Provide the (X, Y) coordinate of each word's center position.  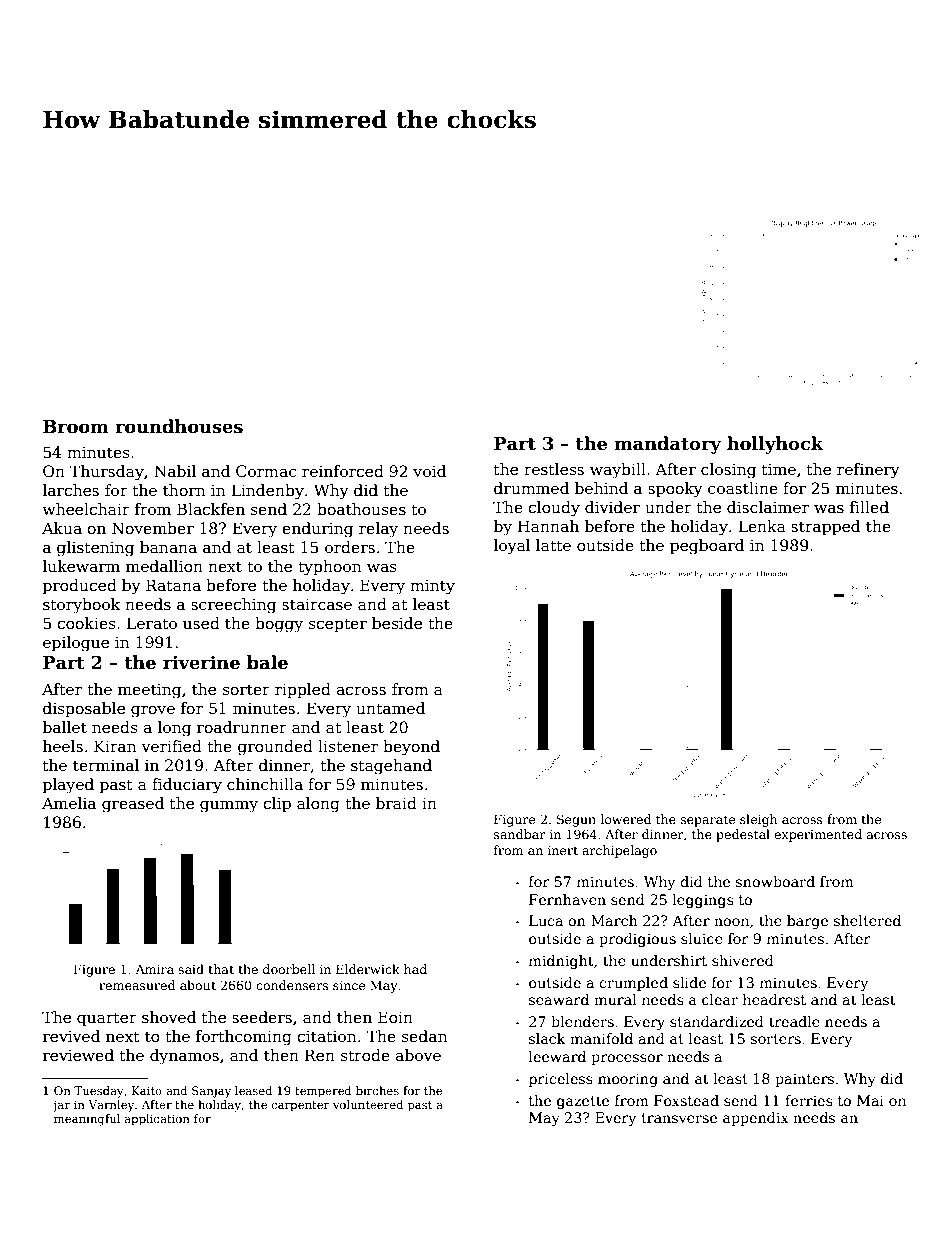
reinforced (343, 471)
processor (627, 1059)
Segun (576, 820)
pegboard (707, 547)
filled (869, 507)
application (157, 1120)
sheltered (867, 920)
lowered (626, 819)
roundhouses (179, 426)
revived (71, 1036)
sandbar (520, 834)
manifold (601, 1038)
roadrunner (242, 727)
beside (397, 623)
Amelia (69, 803)
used (201, 623)
